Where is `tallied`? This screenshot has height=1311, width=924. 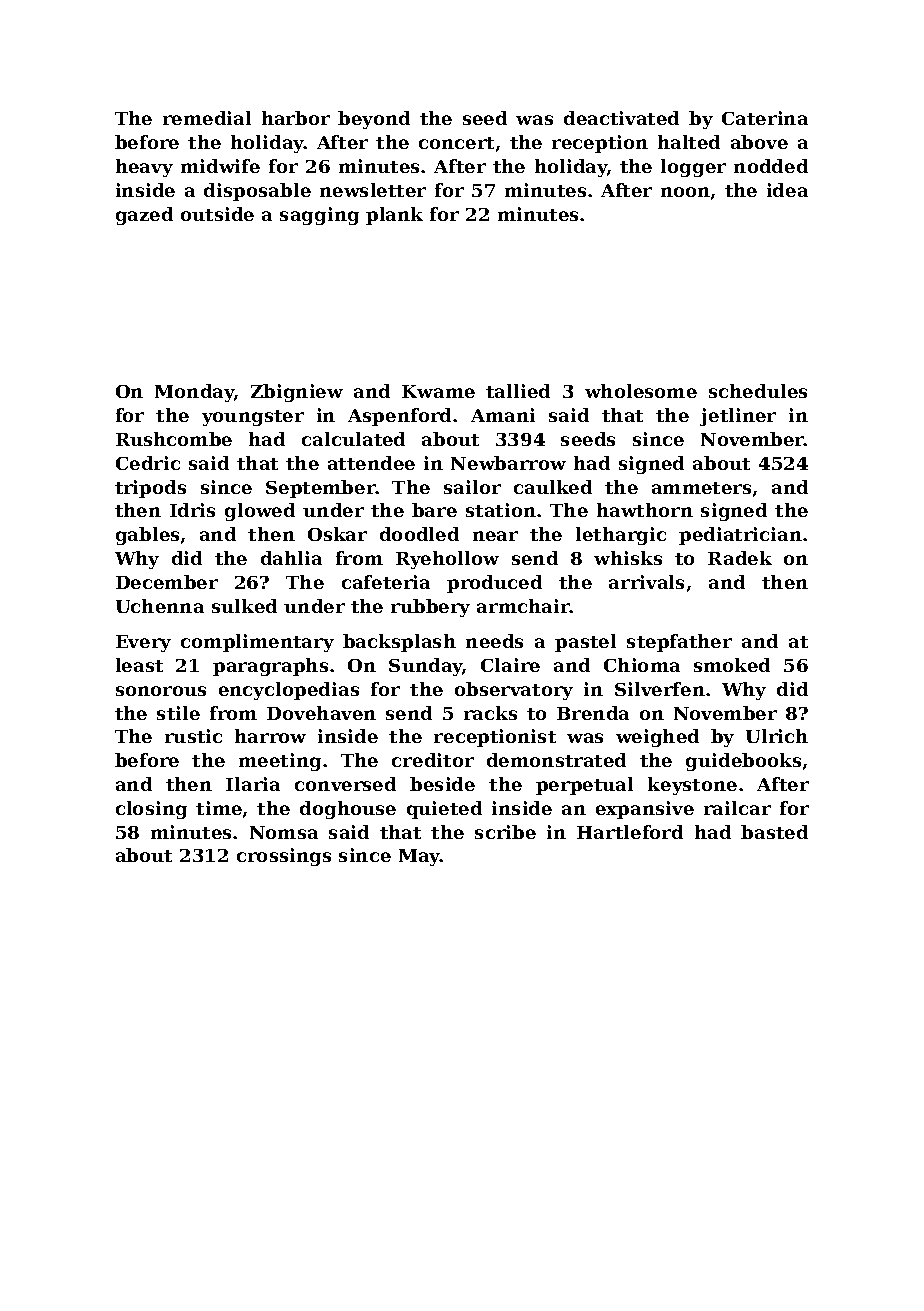
tallied is located at coordinates (518, 391).
